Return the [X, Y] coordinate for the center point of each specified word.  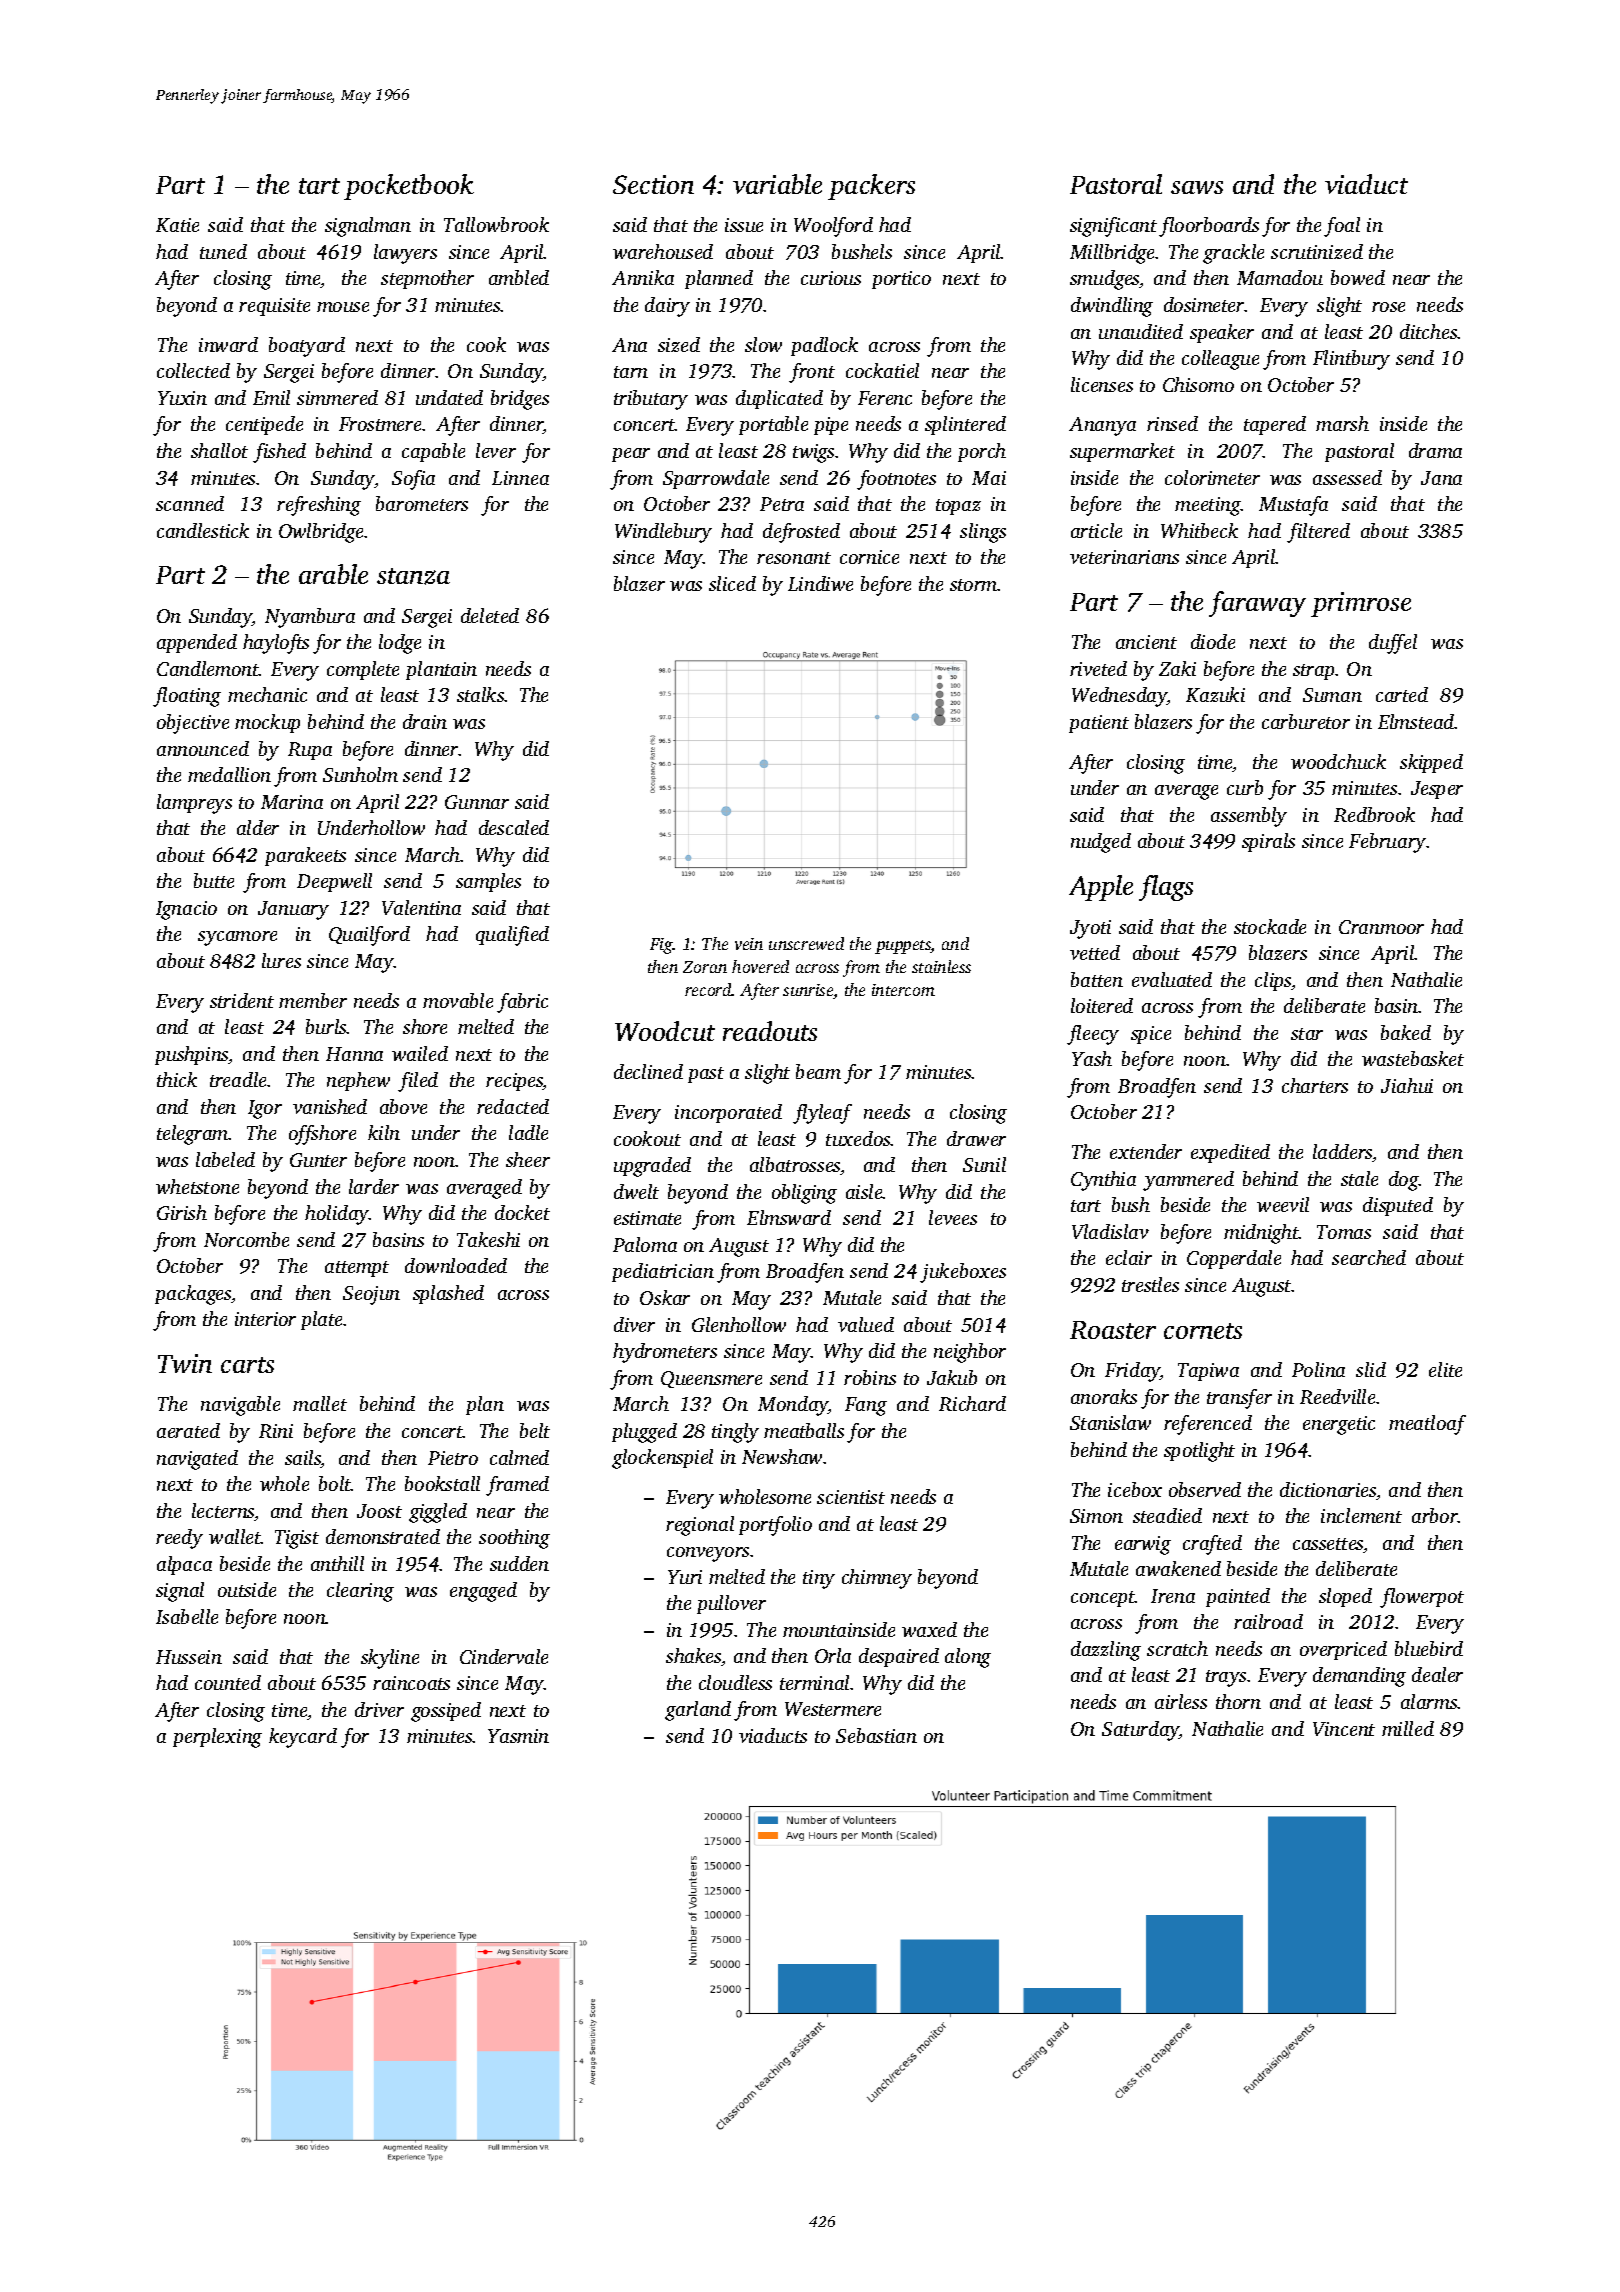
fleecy [1093, 1035]
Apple [1101, 888]
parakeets [305, 856]
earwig [1143, 1545]
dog [1404, 1181]
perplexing [217, 1738]
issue [744, 225]
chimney [877, 1579]
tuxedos [858, 1138]
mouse [343, 307]
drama [1435, 450]
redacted [513, 1106]
